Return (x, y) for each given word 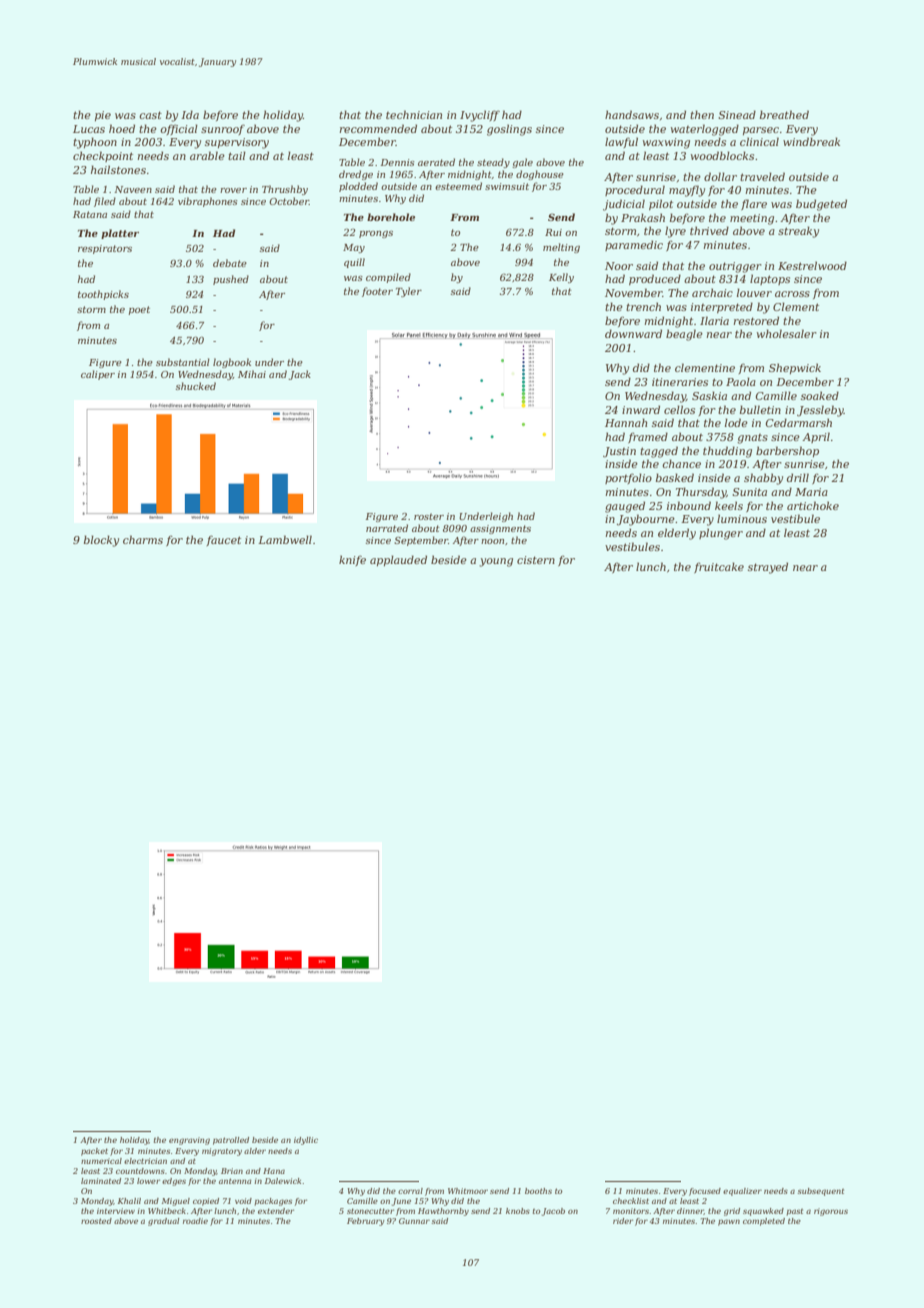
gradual (163, 1222)
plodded (358, 187)
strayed (768, 568)
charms (143, 539)
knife (352, 560)
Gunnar (414, 1221)
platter (120, 234)
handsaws (632, 114)
